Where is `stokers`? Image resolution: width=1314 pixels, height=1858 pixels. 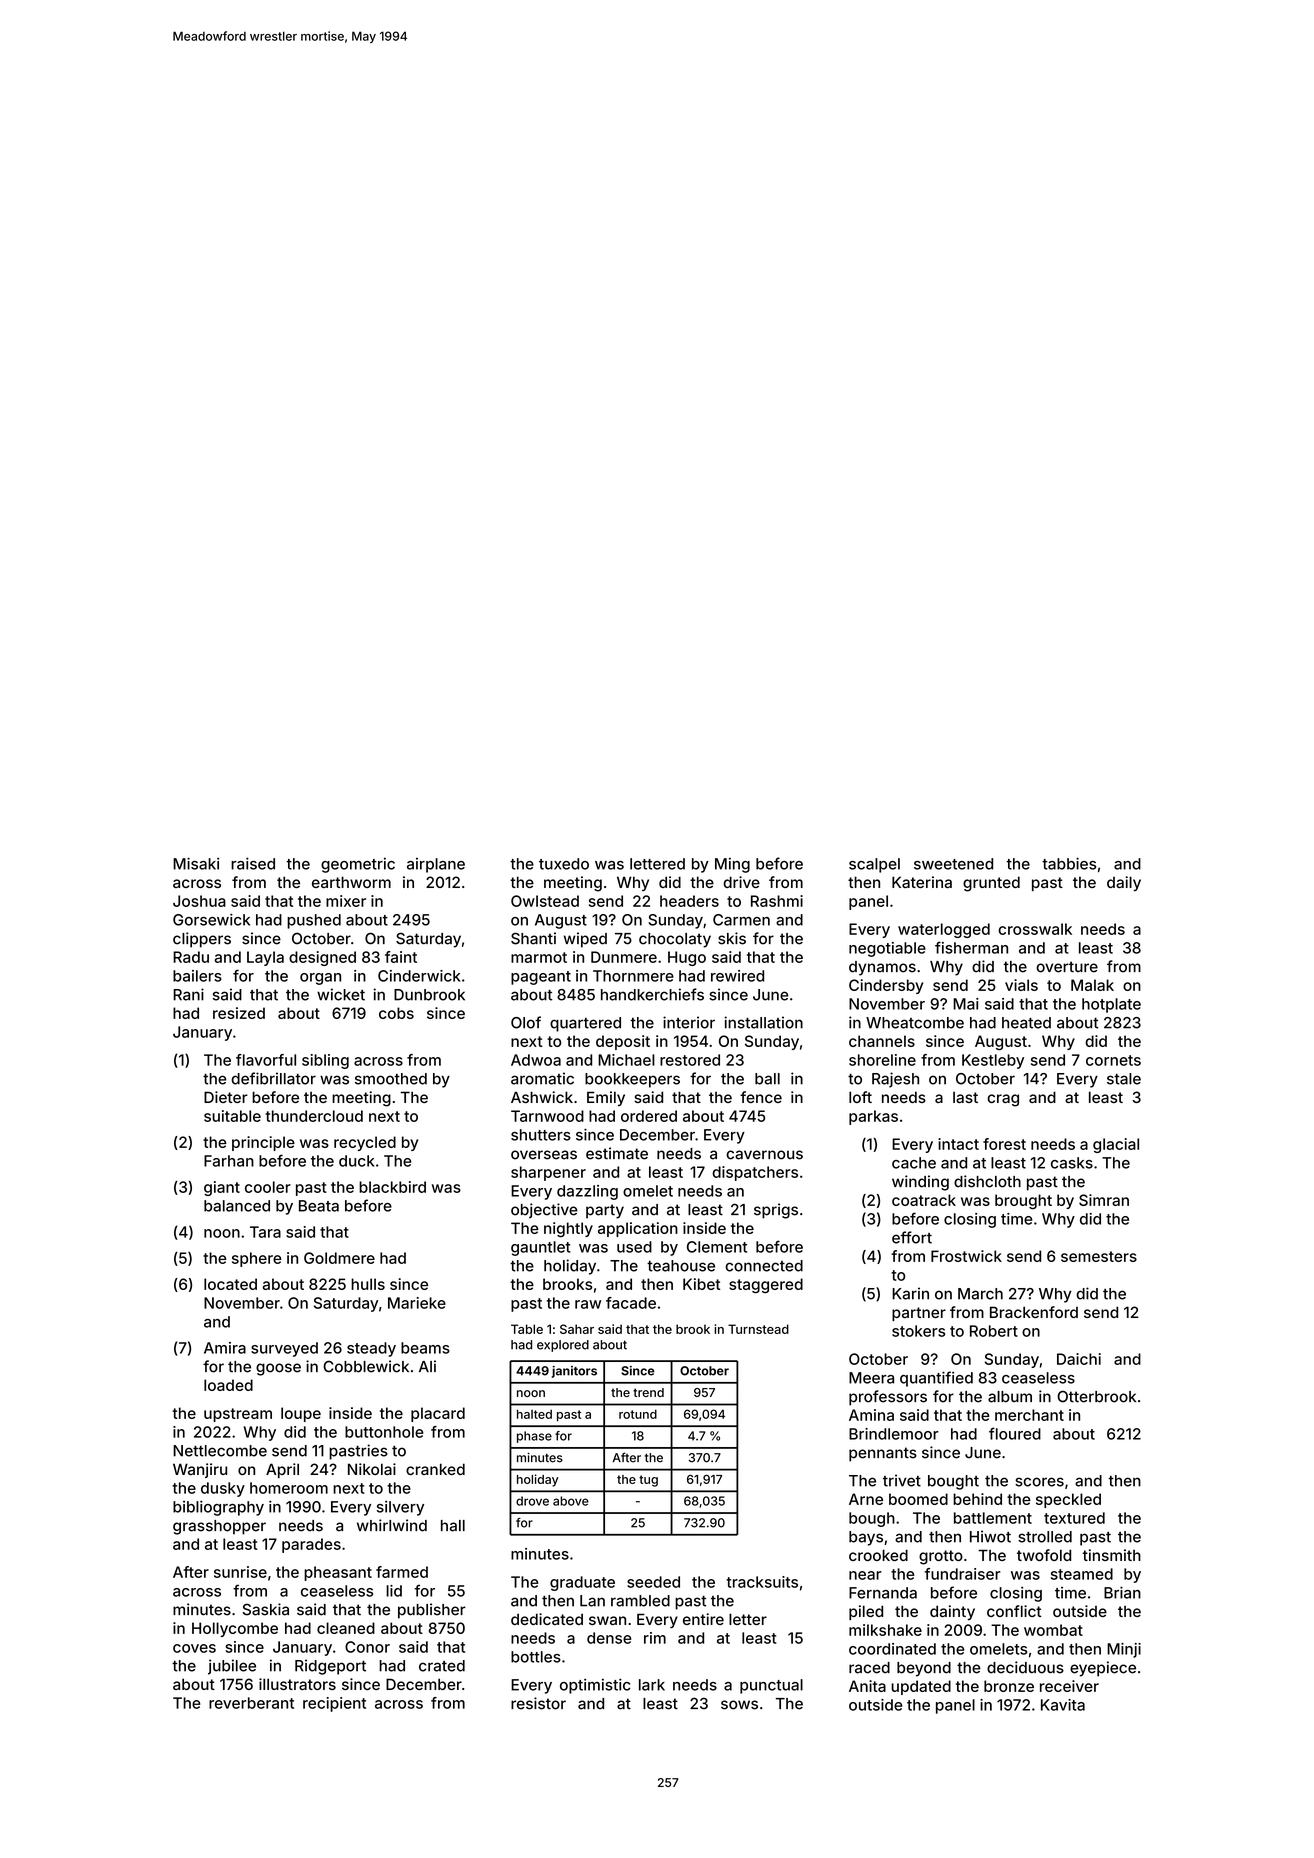
stokers is located at coordinates (918, 1331).
